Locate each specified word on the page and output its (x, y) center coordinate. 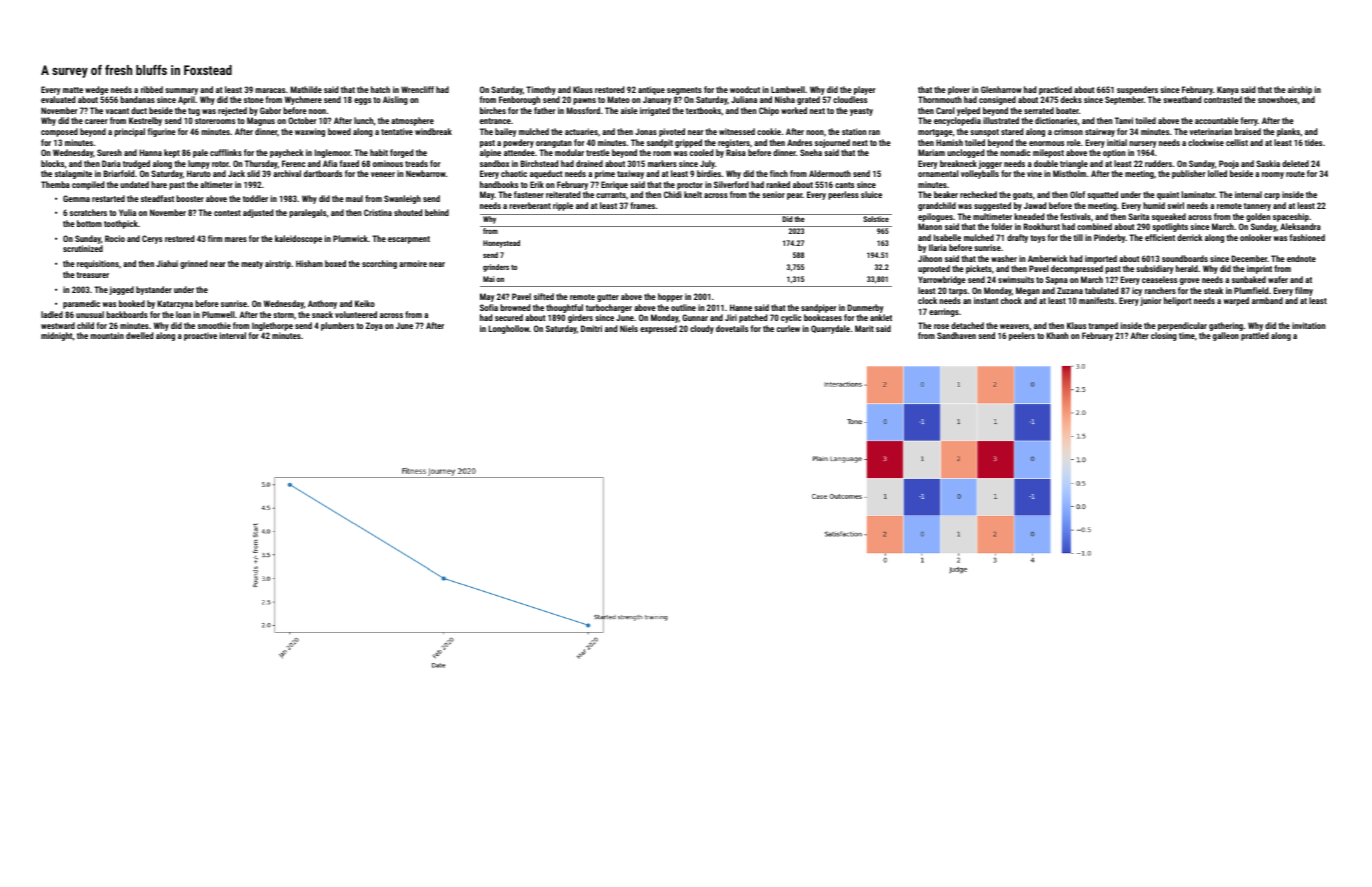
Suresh (109, 152)
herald (1187, 268)
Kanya (1228, 90)
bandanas (137, 99)
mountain (107, 335)
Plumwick (350, 238)
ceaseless (1159, 279)
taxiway (630, 174)
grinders (496, 268)
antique (651, 90)
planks (1288, 132)
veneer (383, 174)
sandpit (660, 143)
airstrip (278, 264)
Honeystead (501, 244)
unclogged (965, 153)
